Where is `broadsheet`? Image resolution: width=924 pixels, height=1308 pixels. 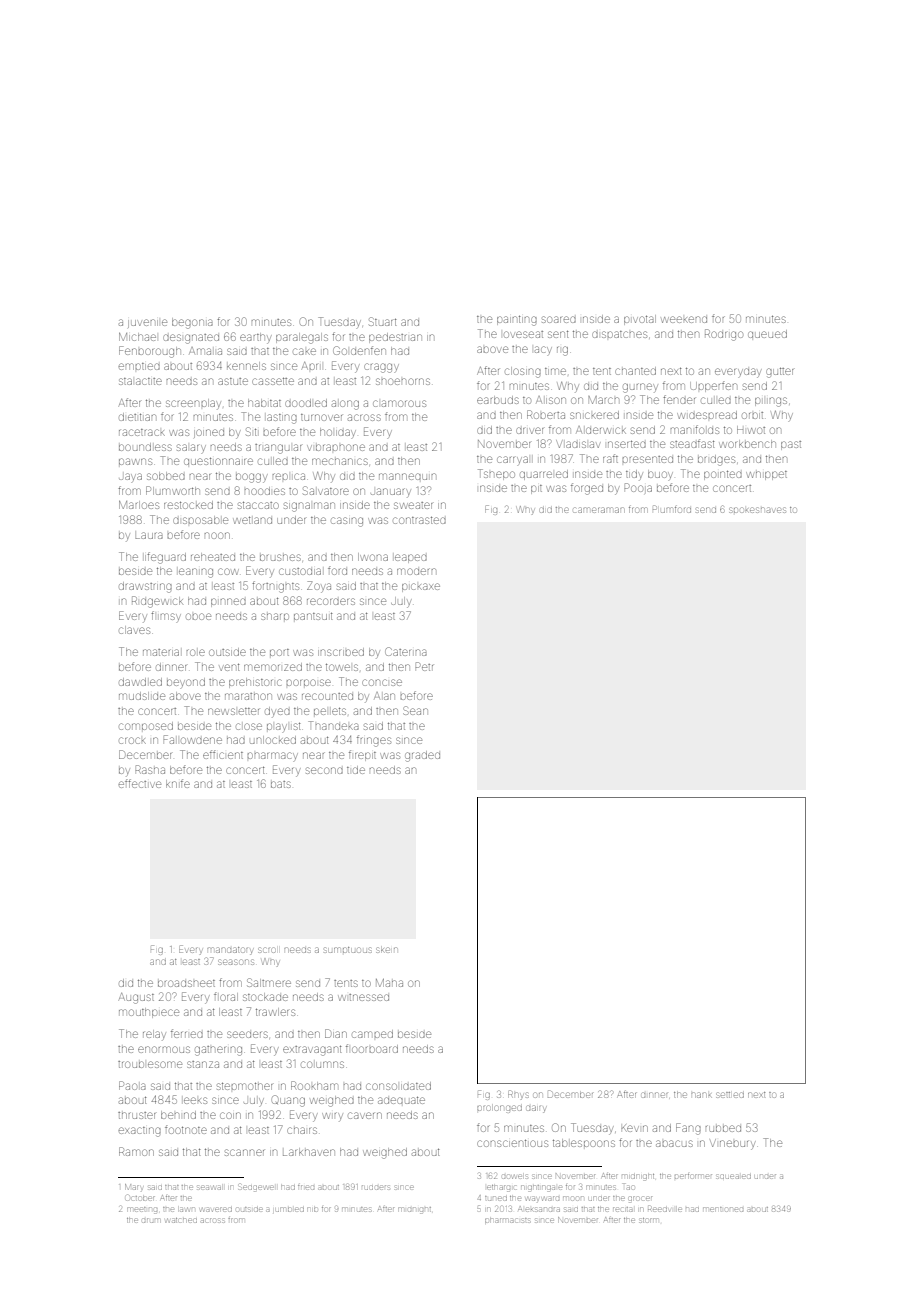 broadsheet is located at coordinates (186, 983).
